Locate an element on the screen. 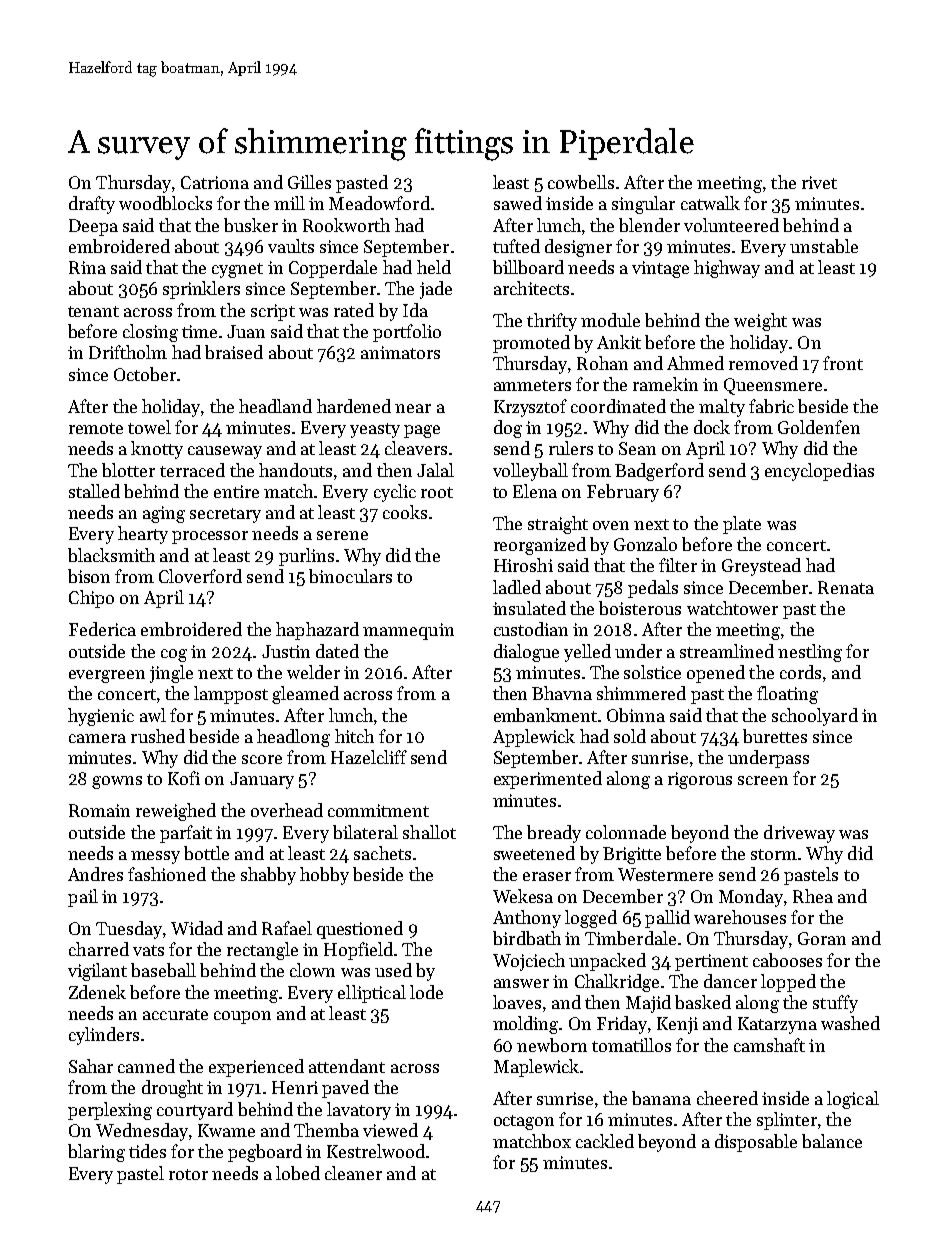 The image size is (952, 1233). singular is located at coordinates (643, 205).
